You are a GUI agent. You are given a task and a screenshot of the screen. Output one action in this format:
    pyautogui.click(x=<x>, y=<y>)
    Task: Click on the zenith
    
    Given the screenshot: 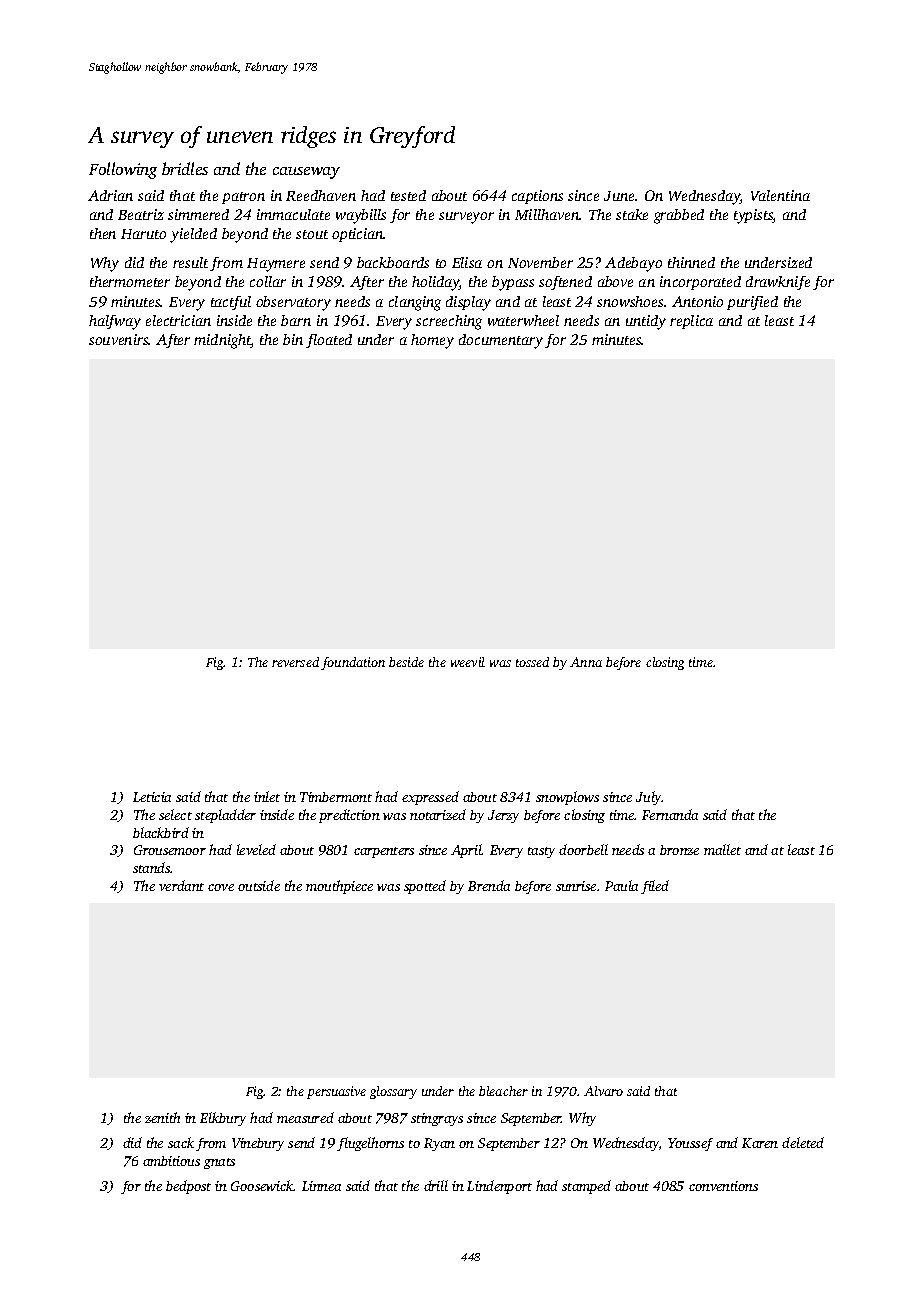 What is the action you would take?
    pyautogui.click(x=162, y=1117)
